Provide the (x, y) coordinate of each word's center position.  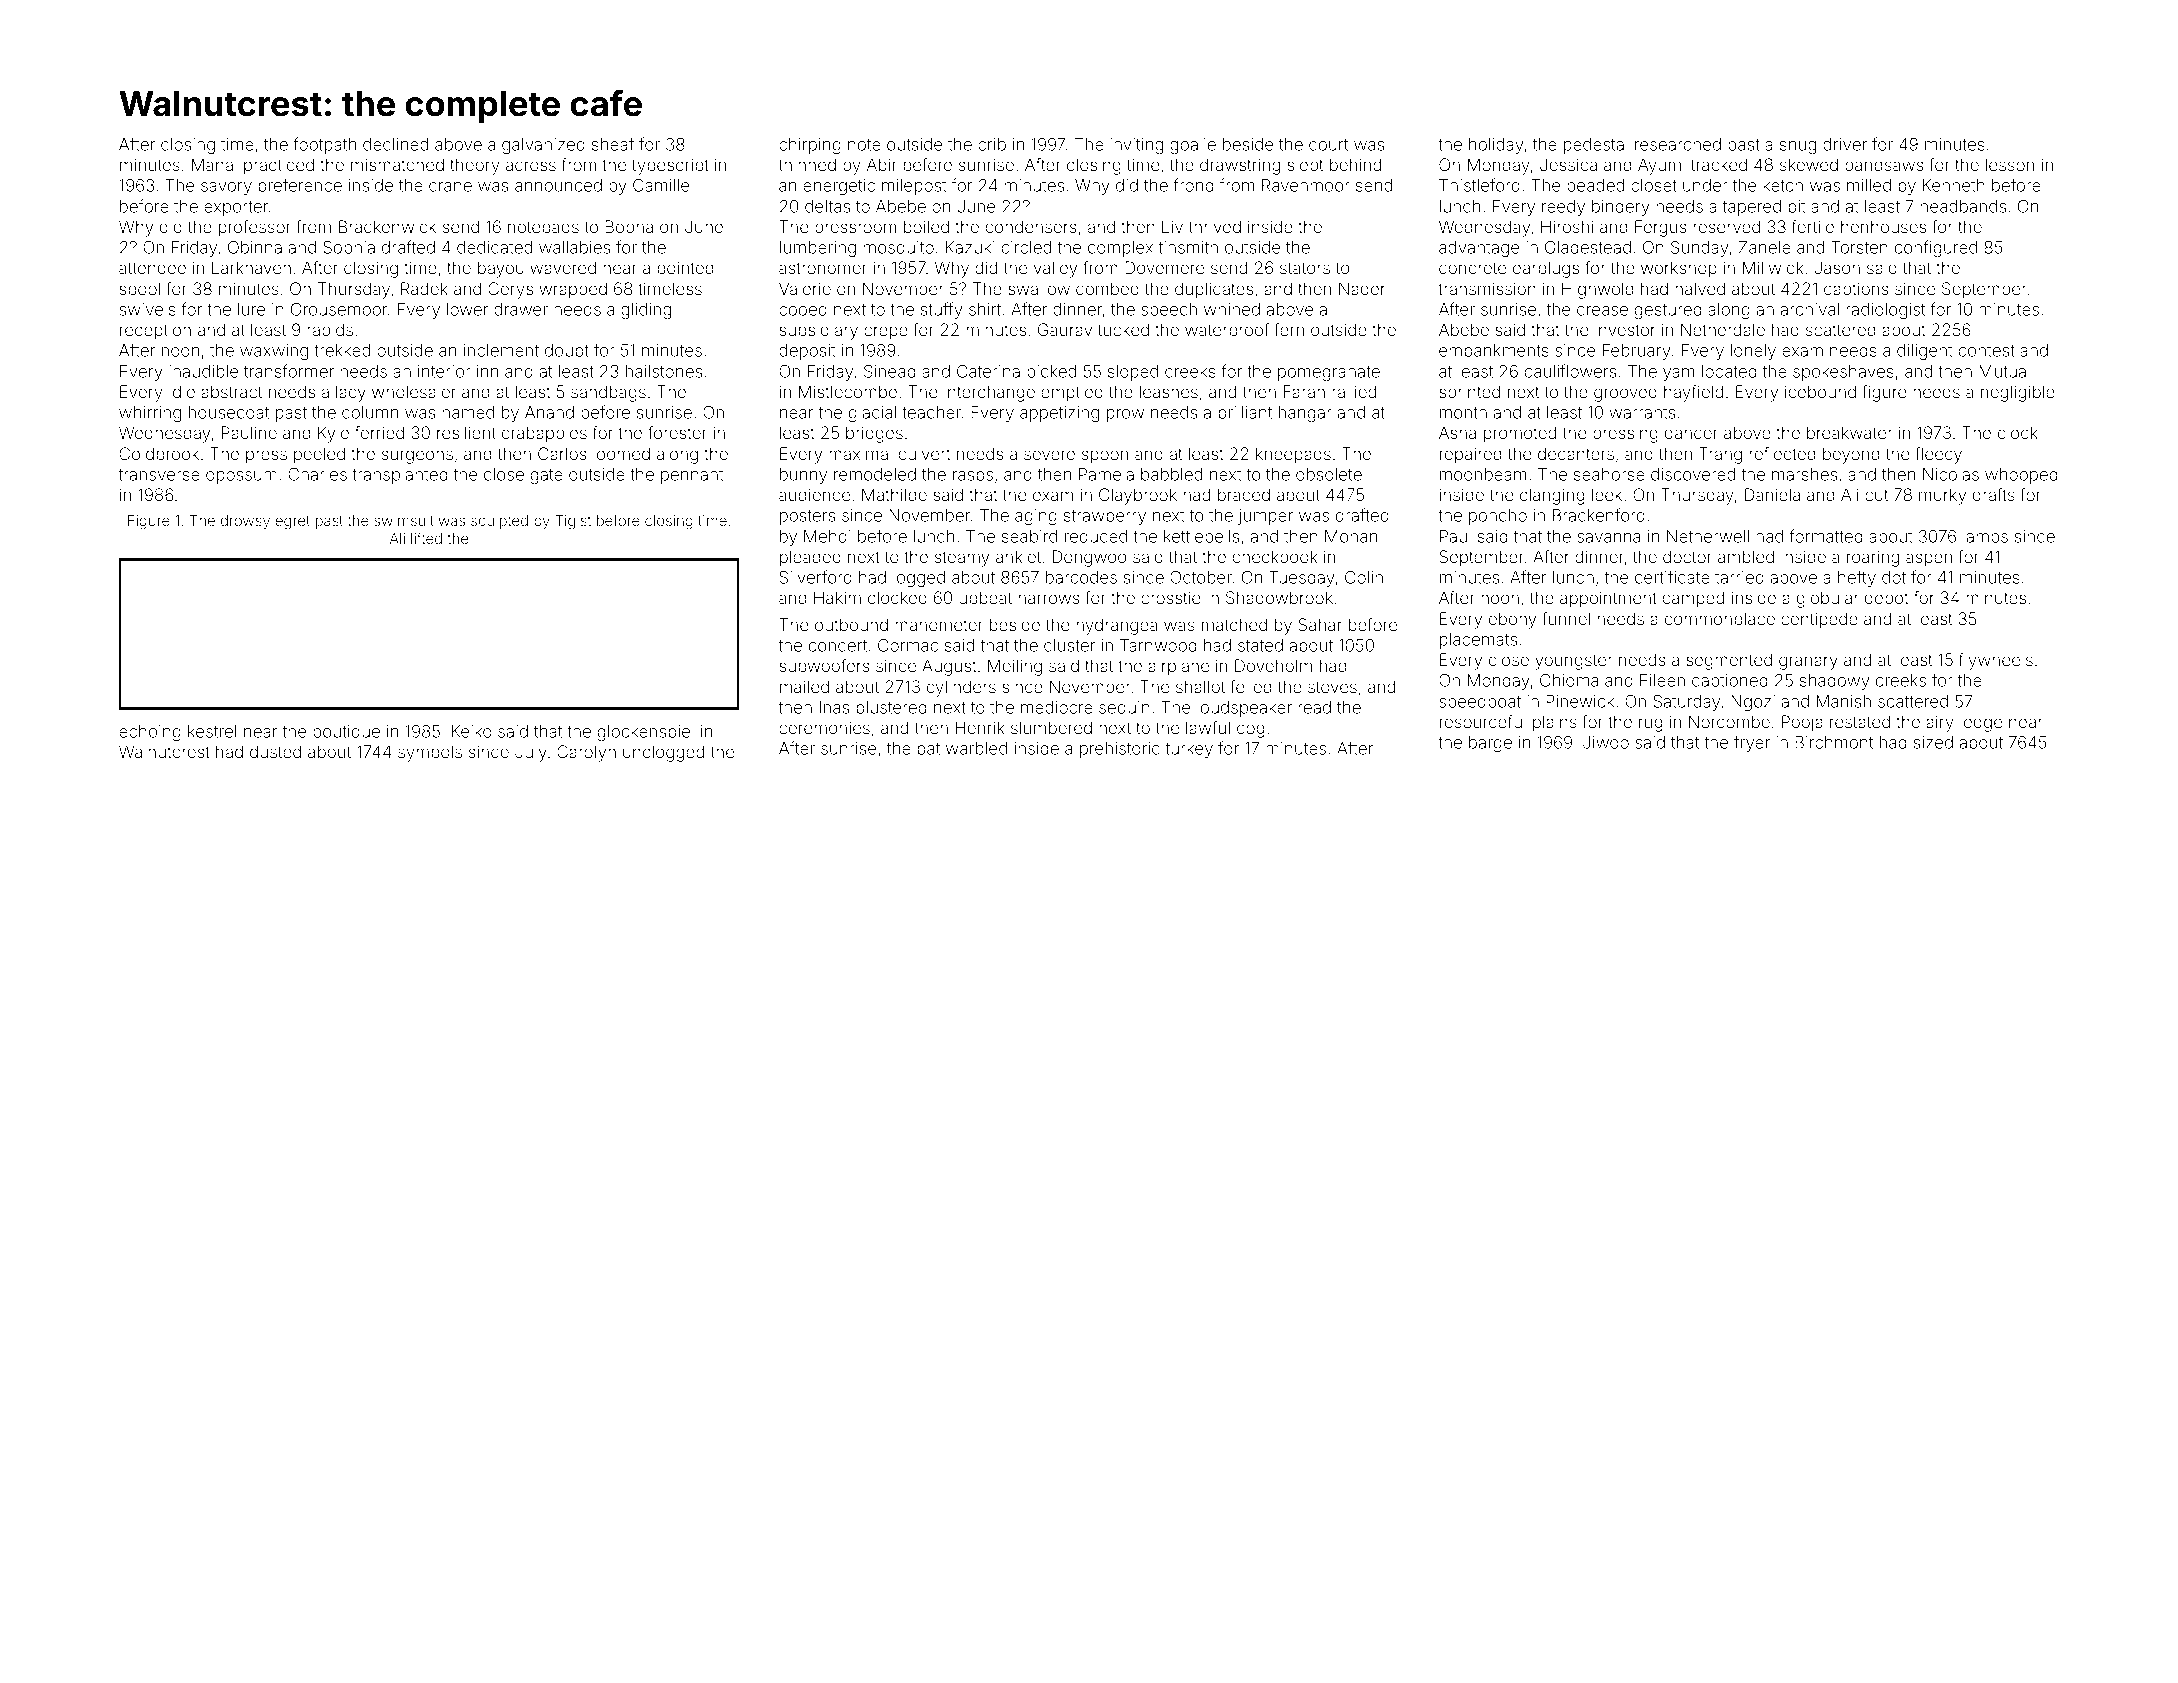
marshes (1804, 474)
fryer (1752, 743)
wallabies (574, 247)
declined (395, 144)
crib (992, 144)
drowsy (245, 522)
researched (1678, 144)
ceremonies (824, 727)
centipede (1819, 620)
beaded (1595, 185)
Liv (1172, 226)
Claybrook (1138, 496)
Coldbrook (159, 453)
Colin (1364, 577)
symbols (430, 753)
